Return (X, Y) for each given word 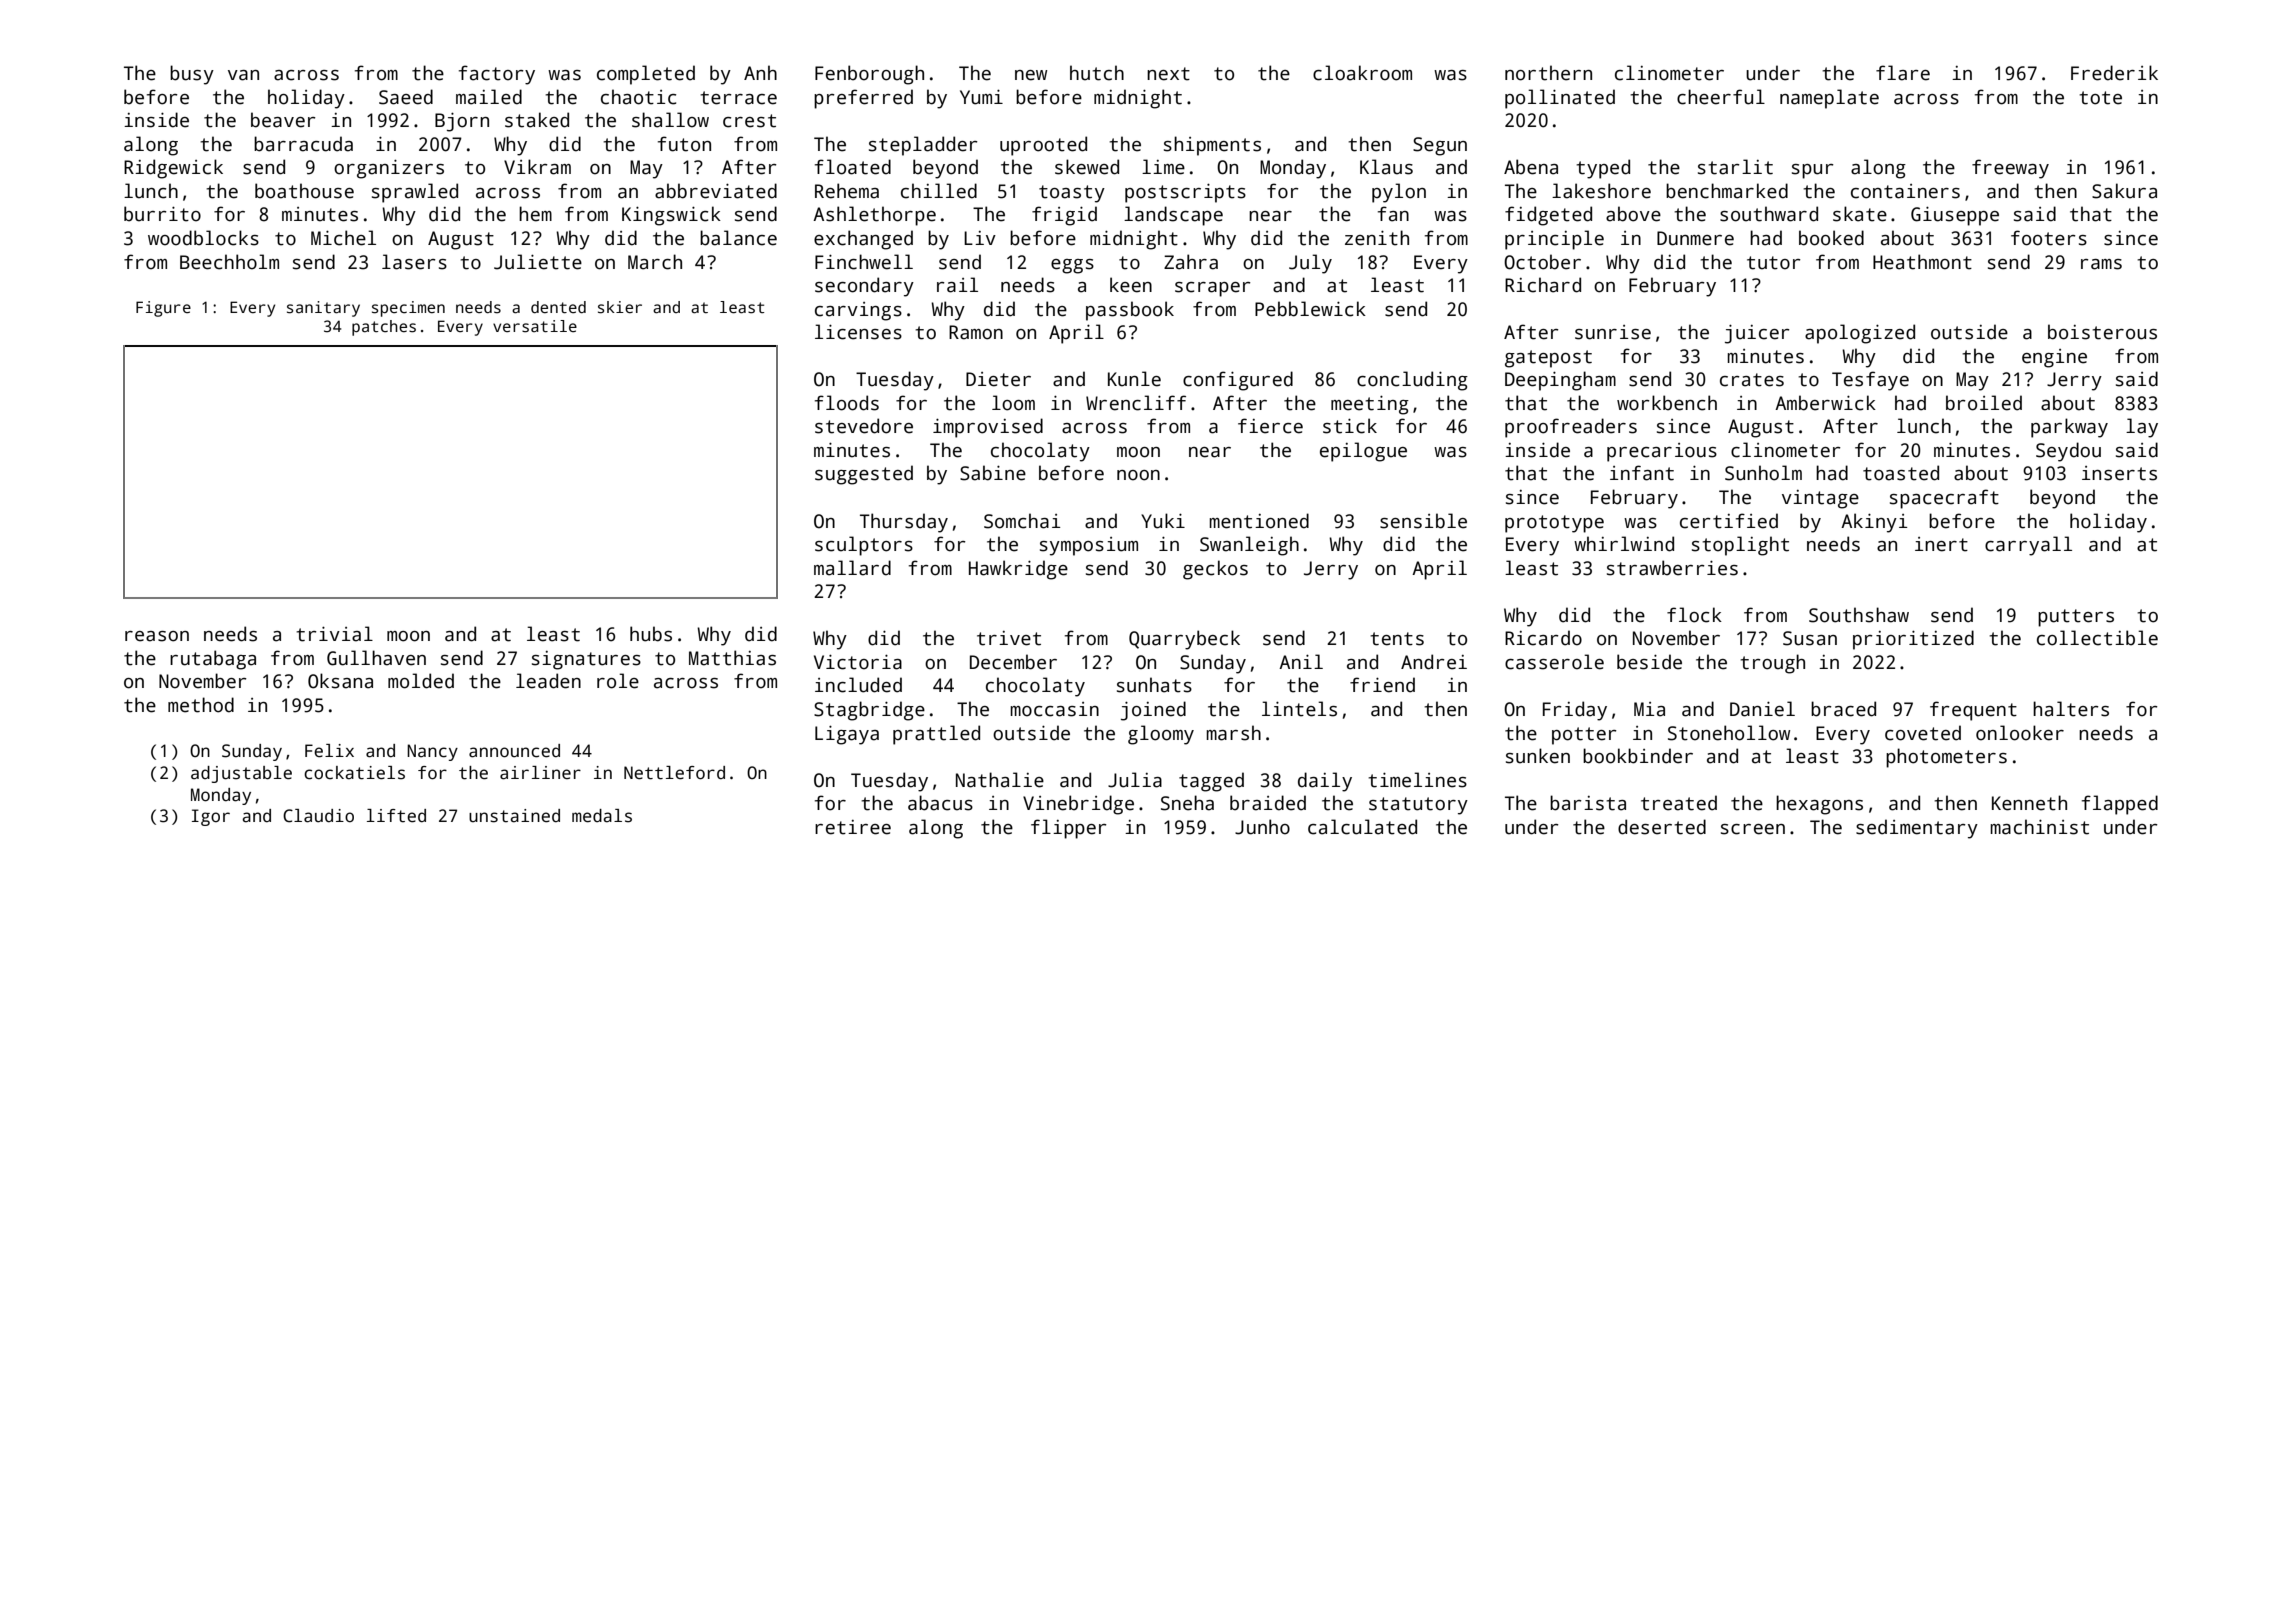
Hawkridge (1018, 570)
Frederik (2114, 73)
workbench (1667, 403)
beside (1649, 662)
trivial (334, 634)
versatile (535, 326)
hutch (1097, 73)
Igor (211, 817)
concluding (1412, 381)
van (243, 75)
